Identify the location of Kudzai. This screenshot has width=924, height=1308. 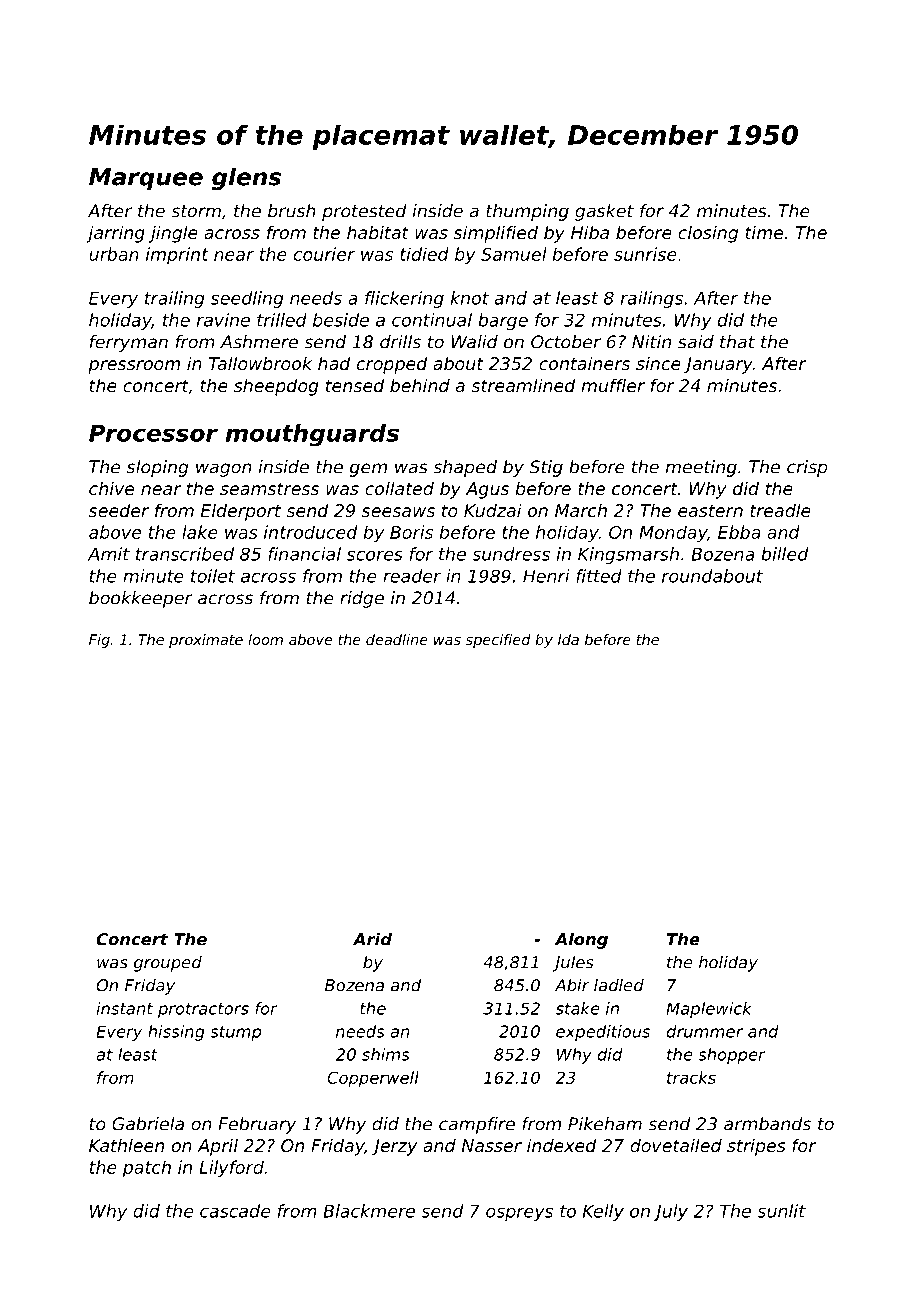
(493, 510).
